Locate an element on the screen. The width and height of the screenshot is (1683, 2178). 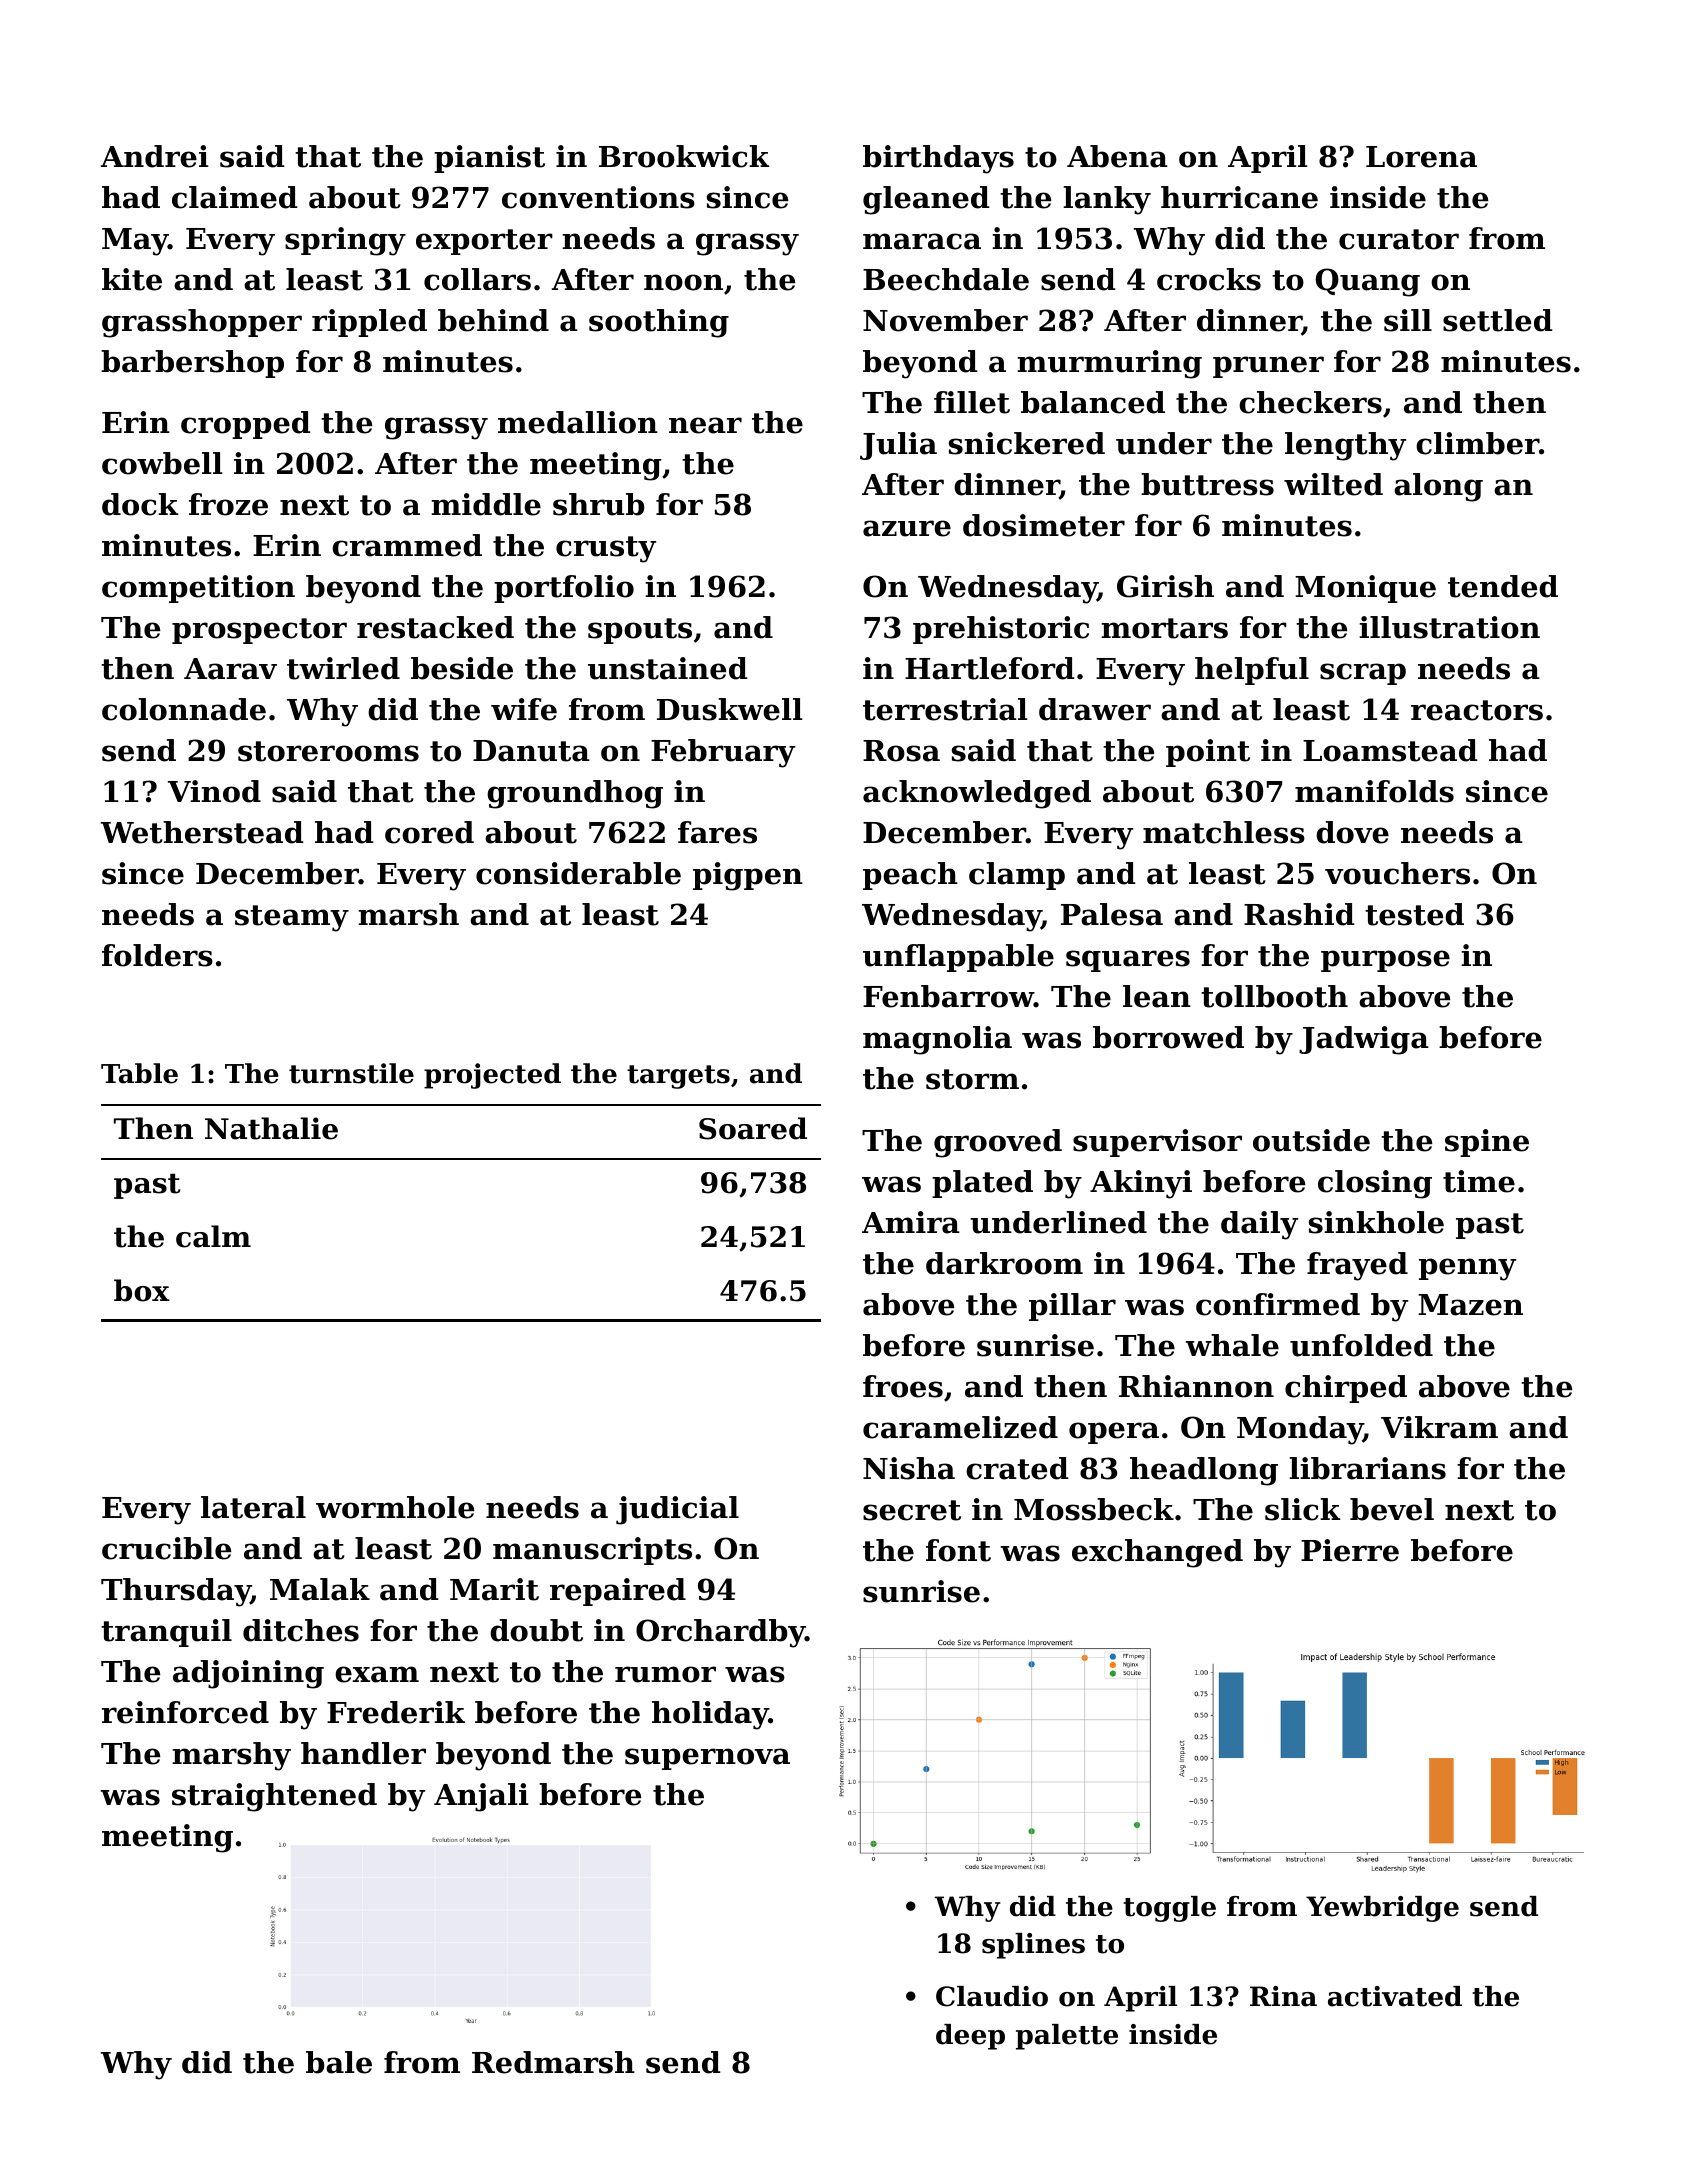
bale is located at coordinates (339, 2062).
